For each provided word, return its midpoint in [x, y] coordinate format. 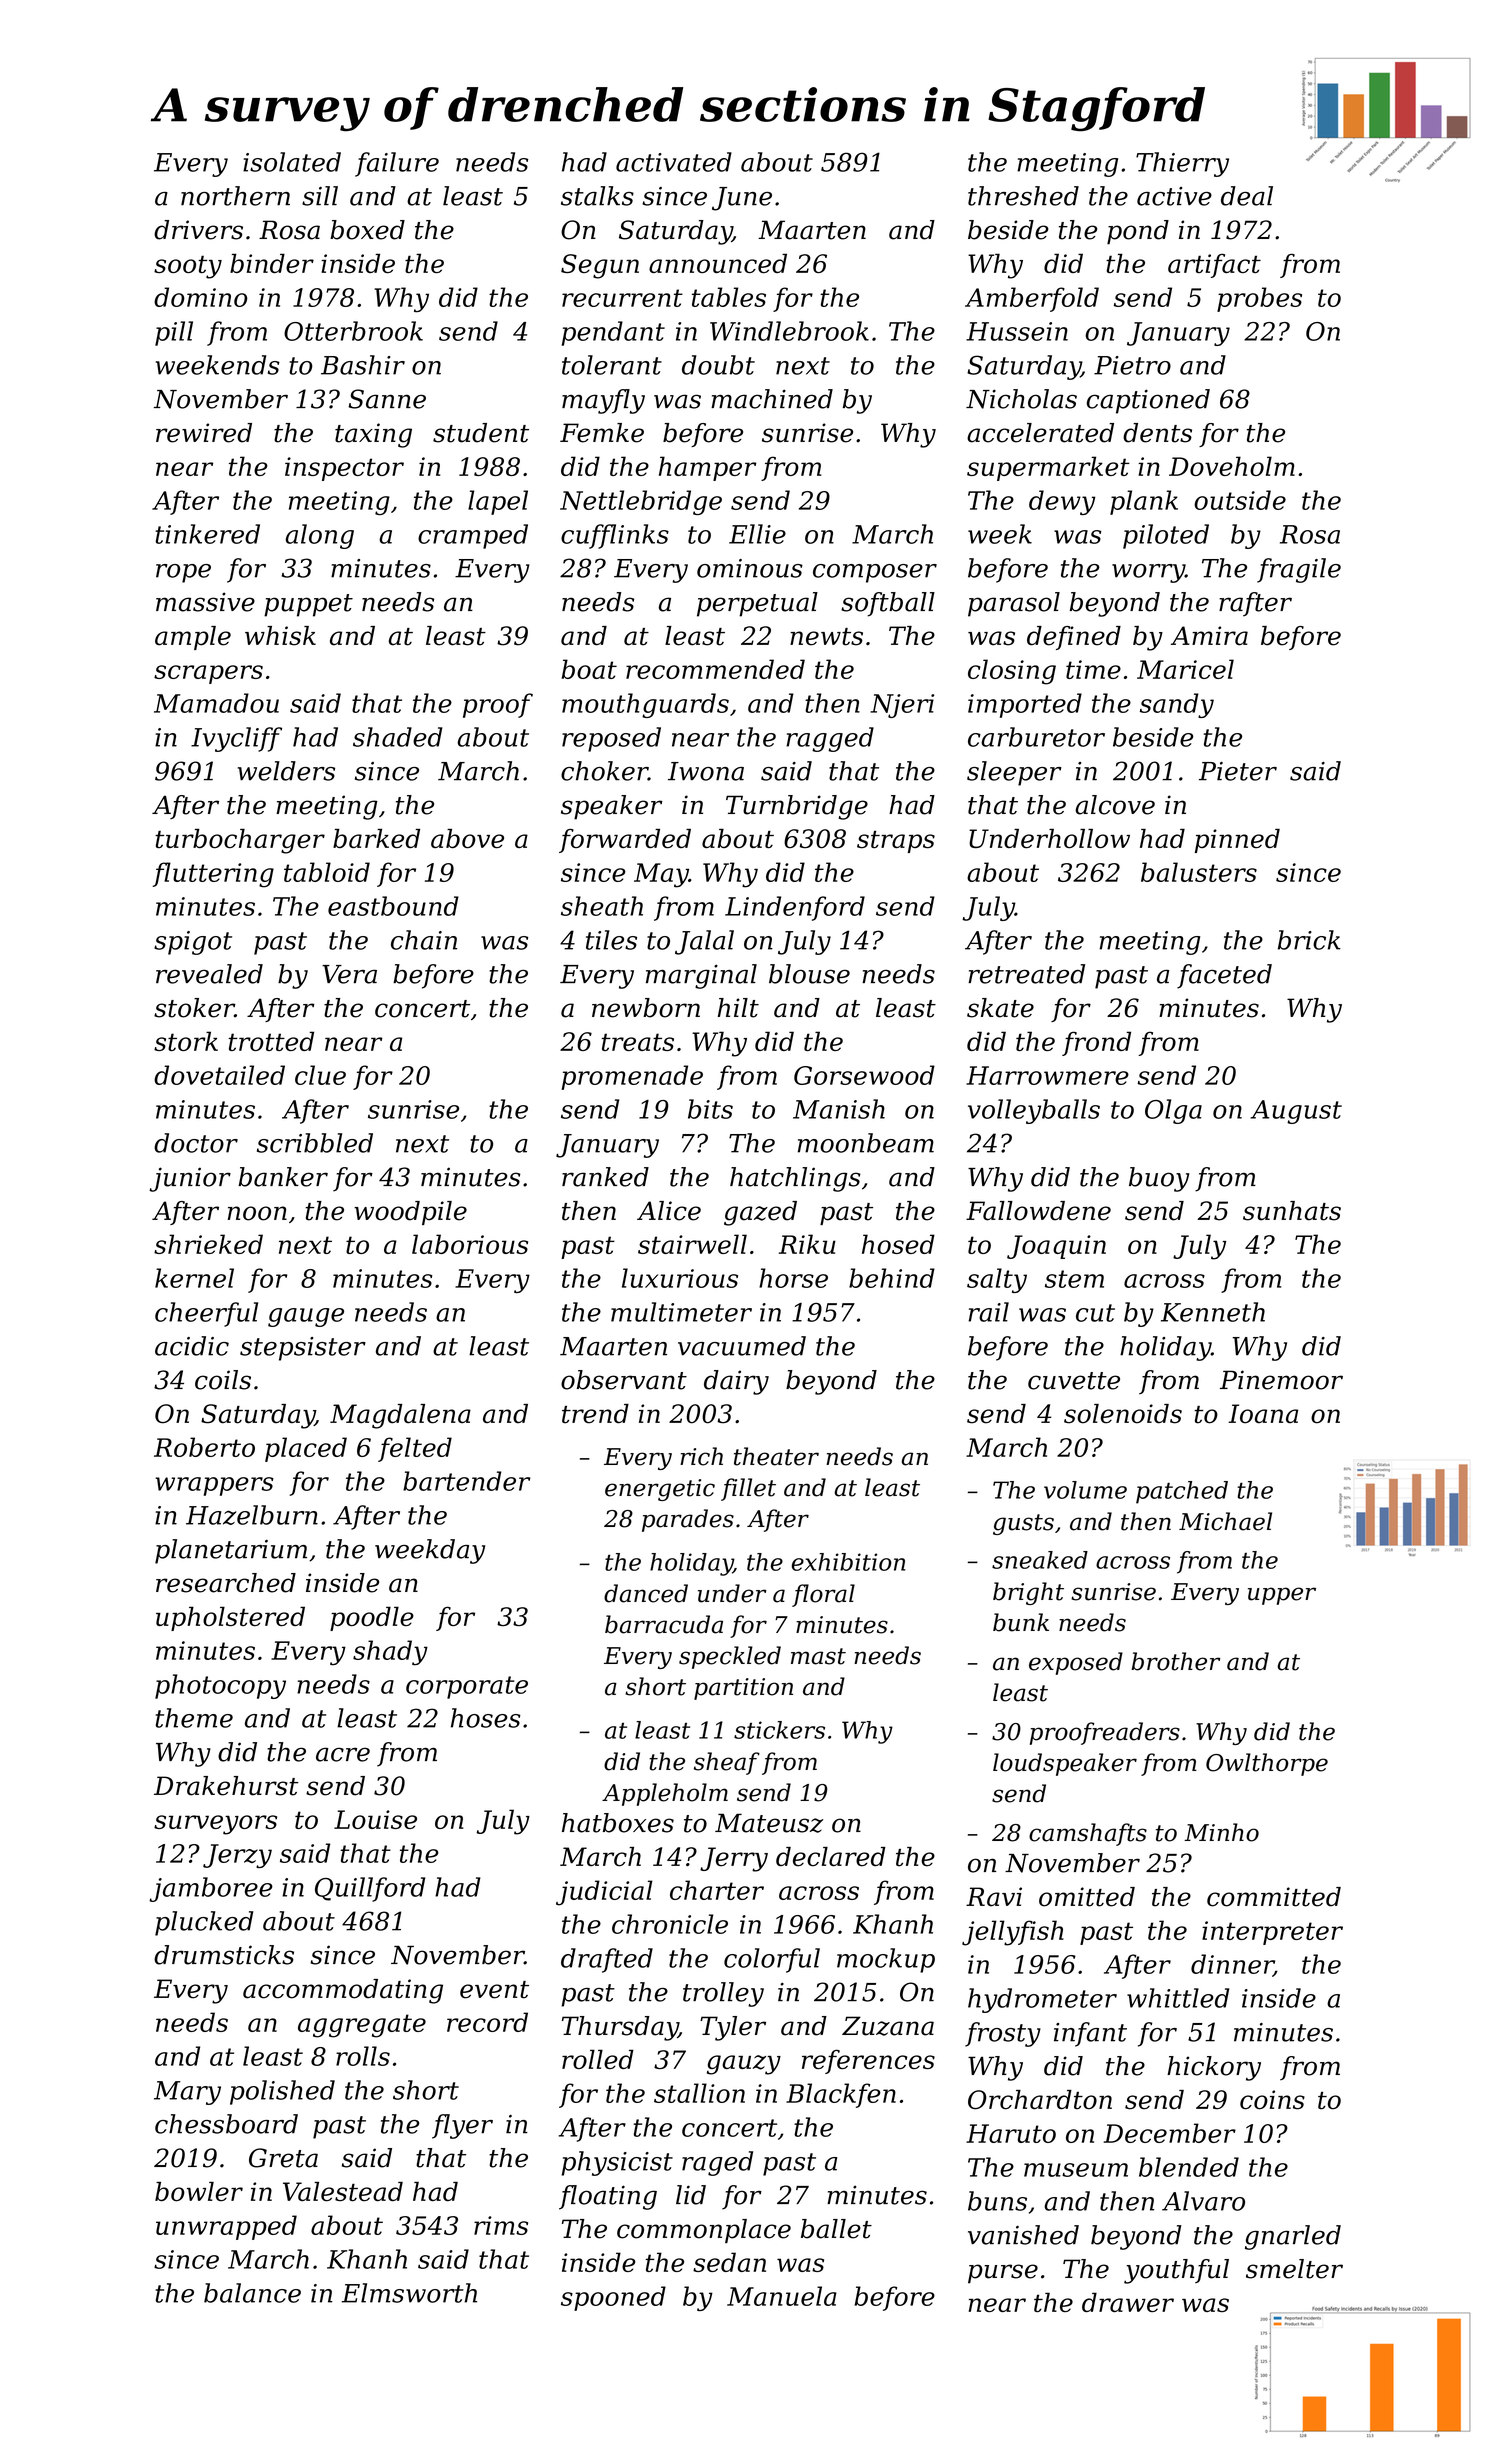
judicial [604, 1893]
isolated [292, 162]
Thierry [1182, 164]
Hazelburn [252, 1515]
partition [743, 1689]
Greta [283, 2158]
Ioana [1263, 1414]
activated [674, 162]
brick [1309, 940]
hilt [738, 1008]
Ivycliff [236, 739]
